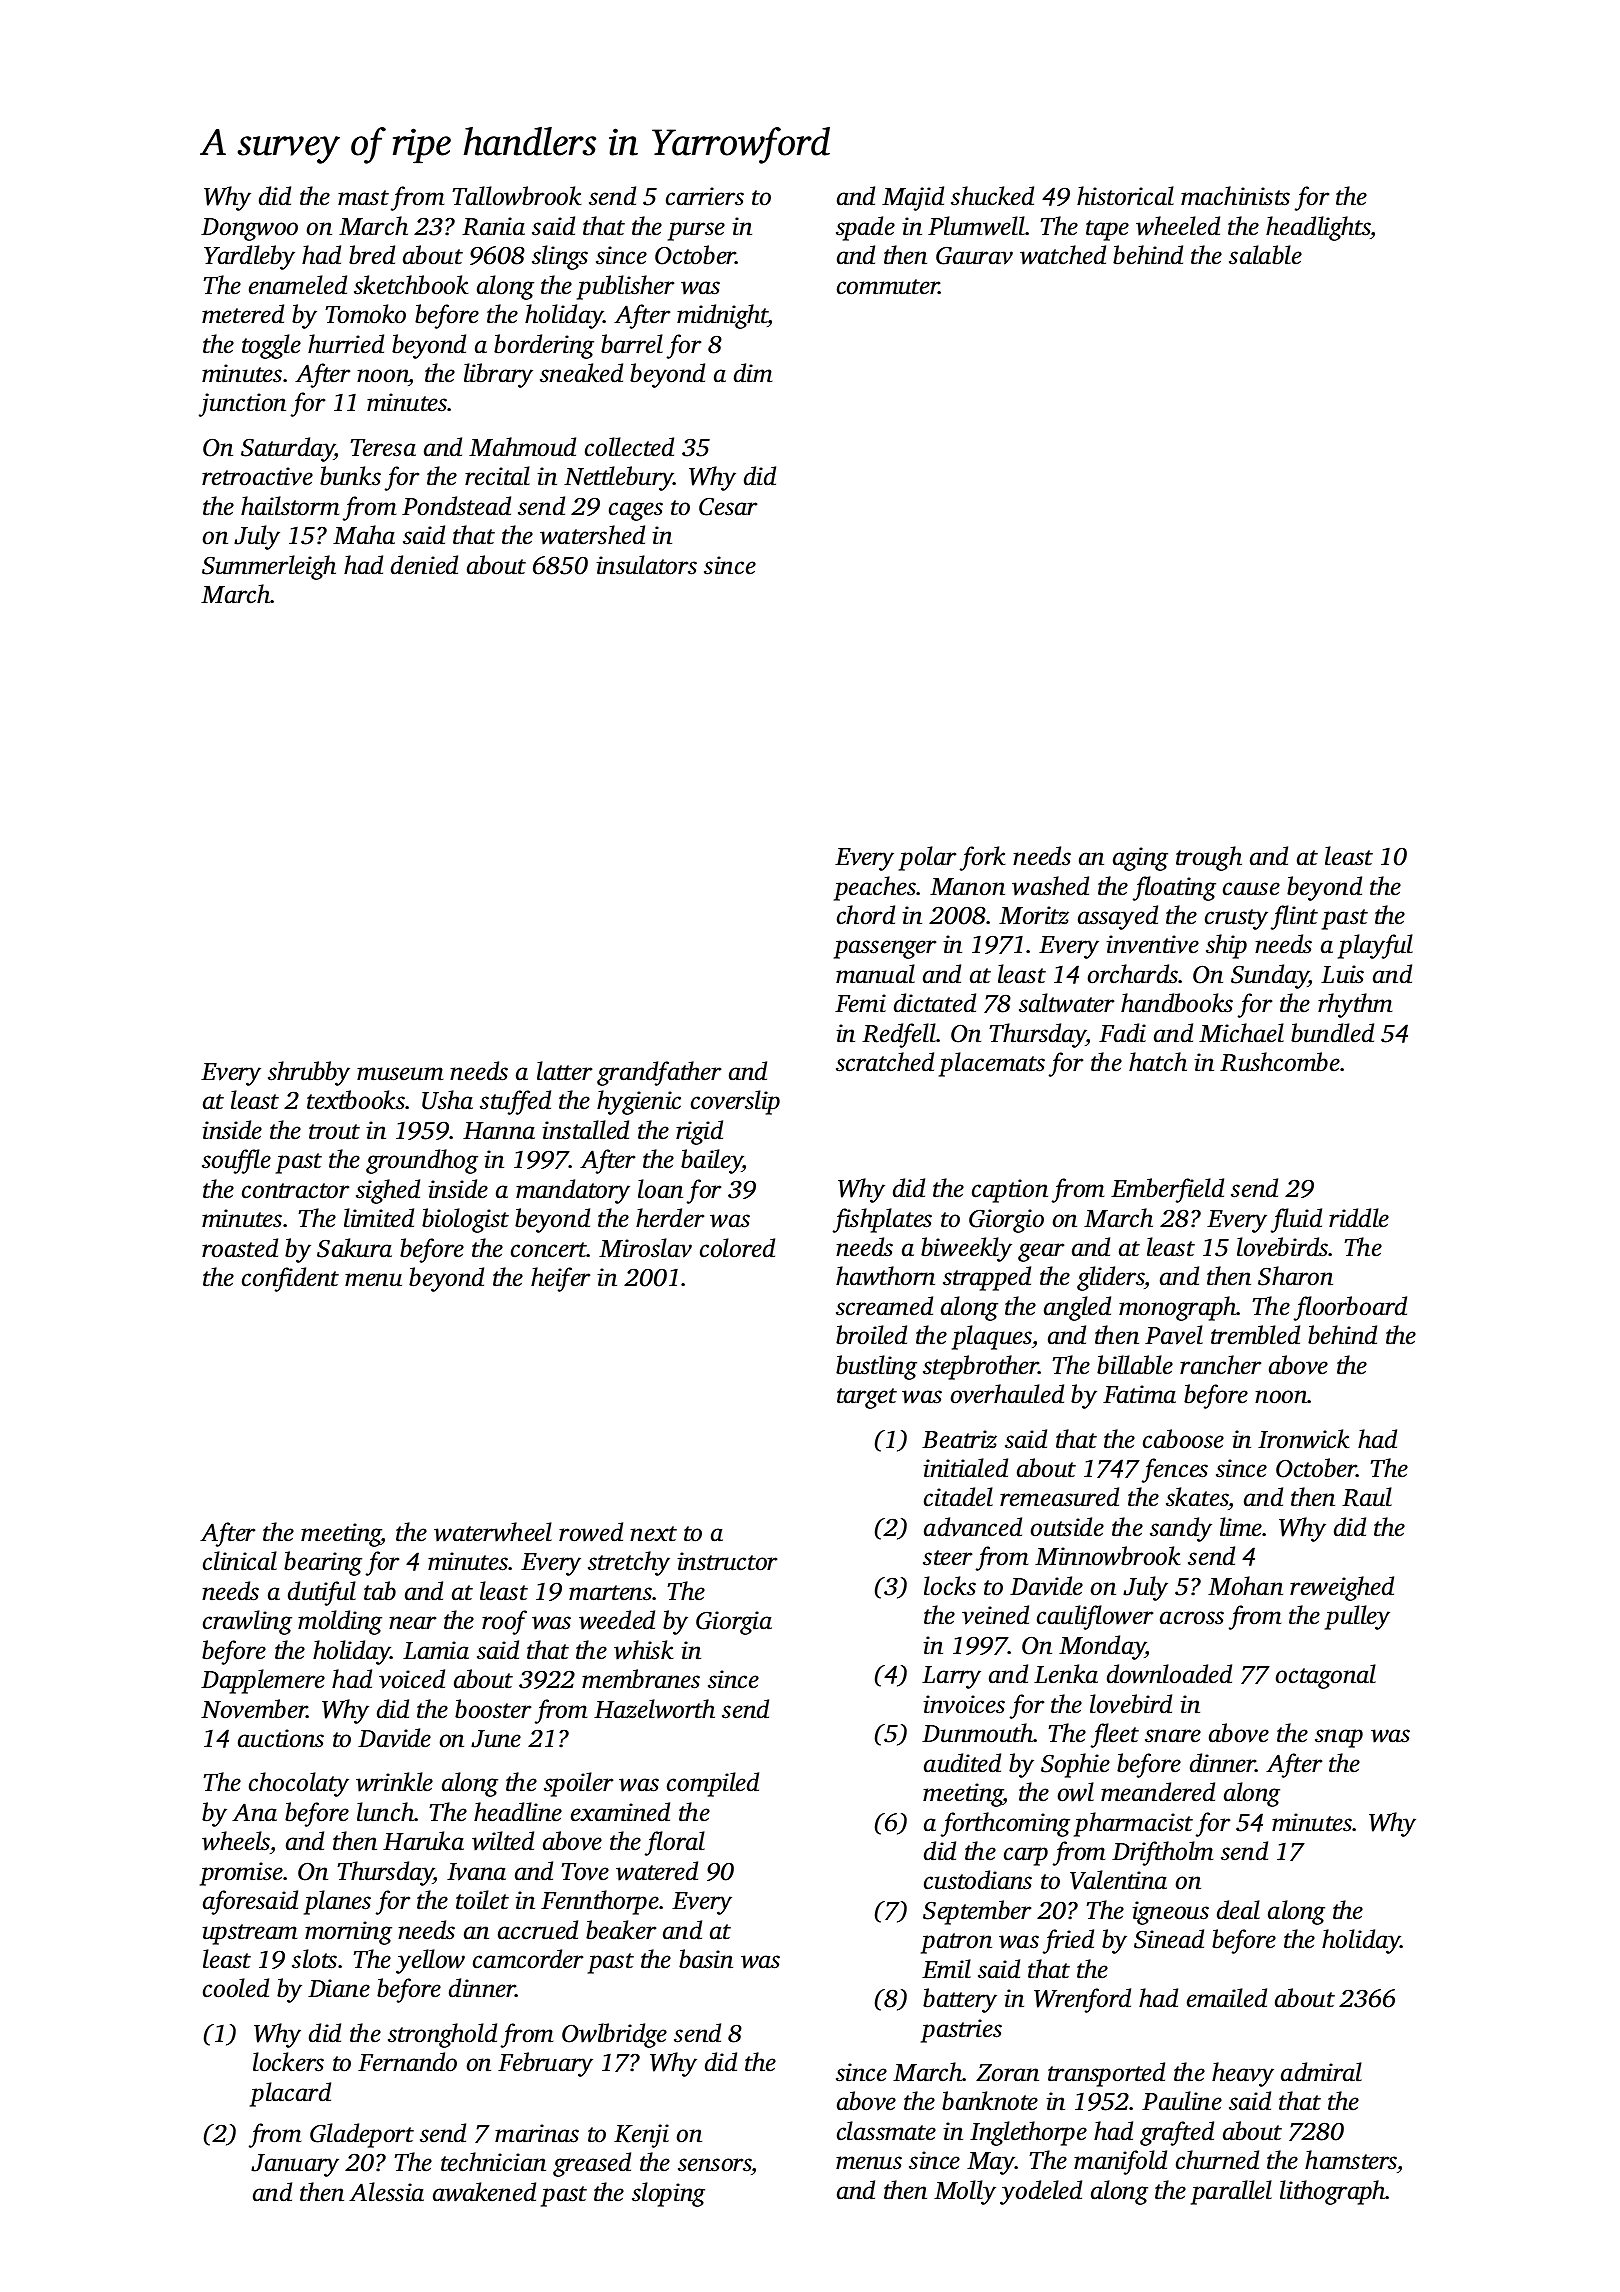 Image resolution: width=1620 pixels, height=2292 pixels. I want to click on Molly, so click(965, 2192).
